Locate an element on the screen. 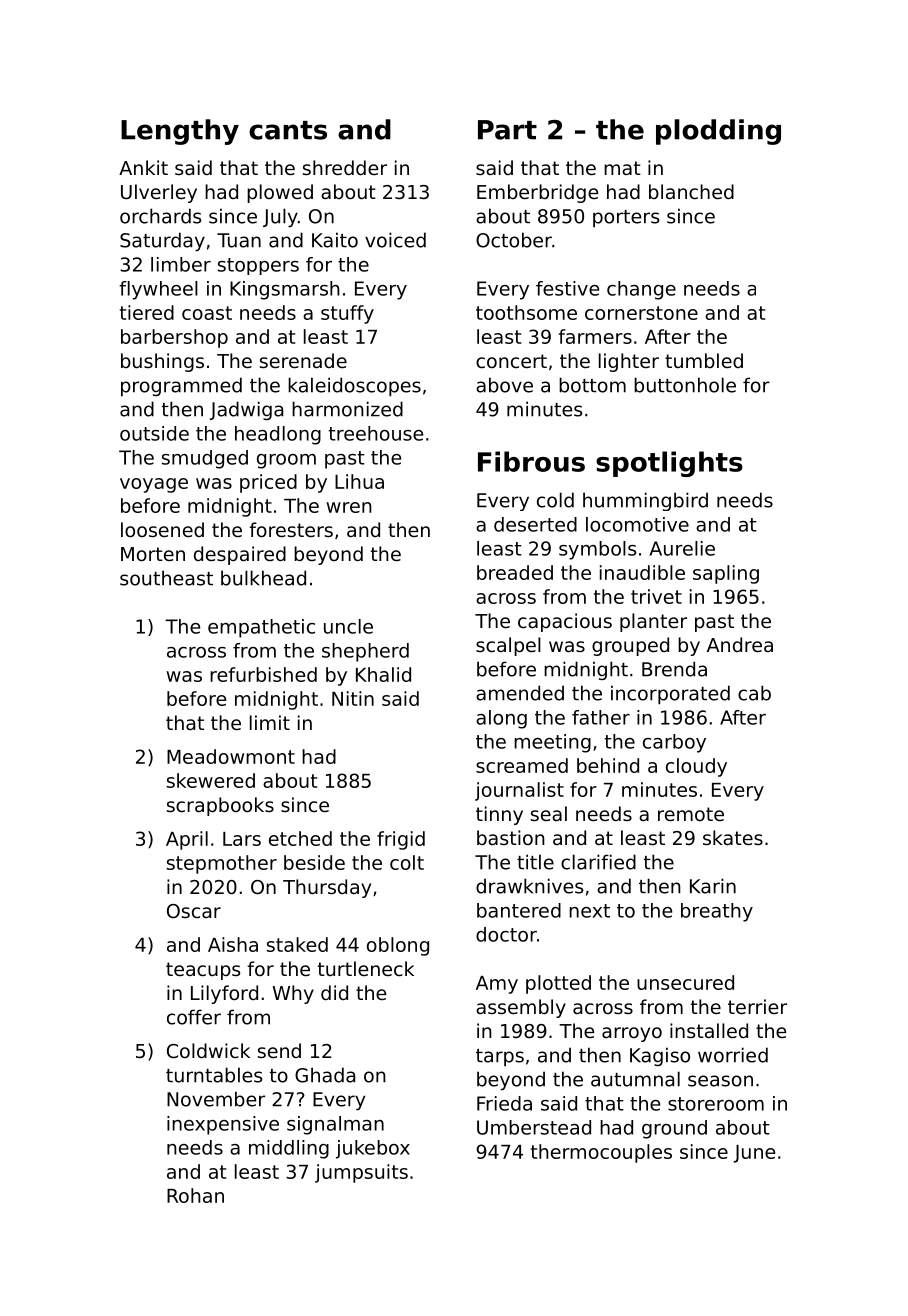  tumbled is located at coordinates (704, 360).
